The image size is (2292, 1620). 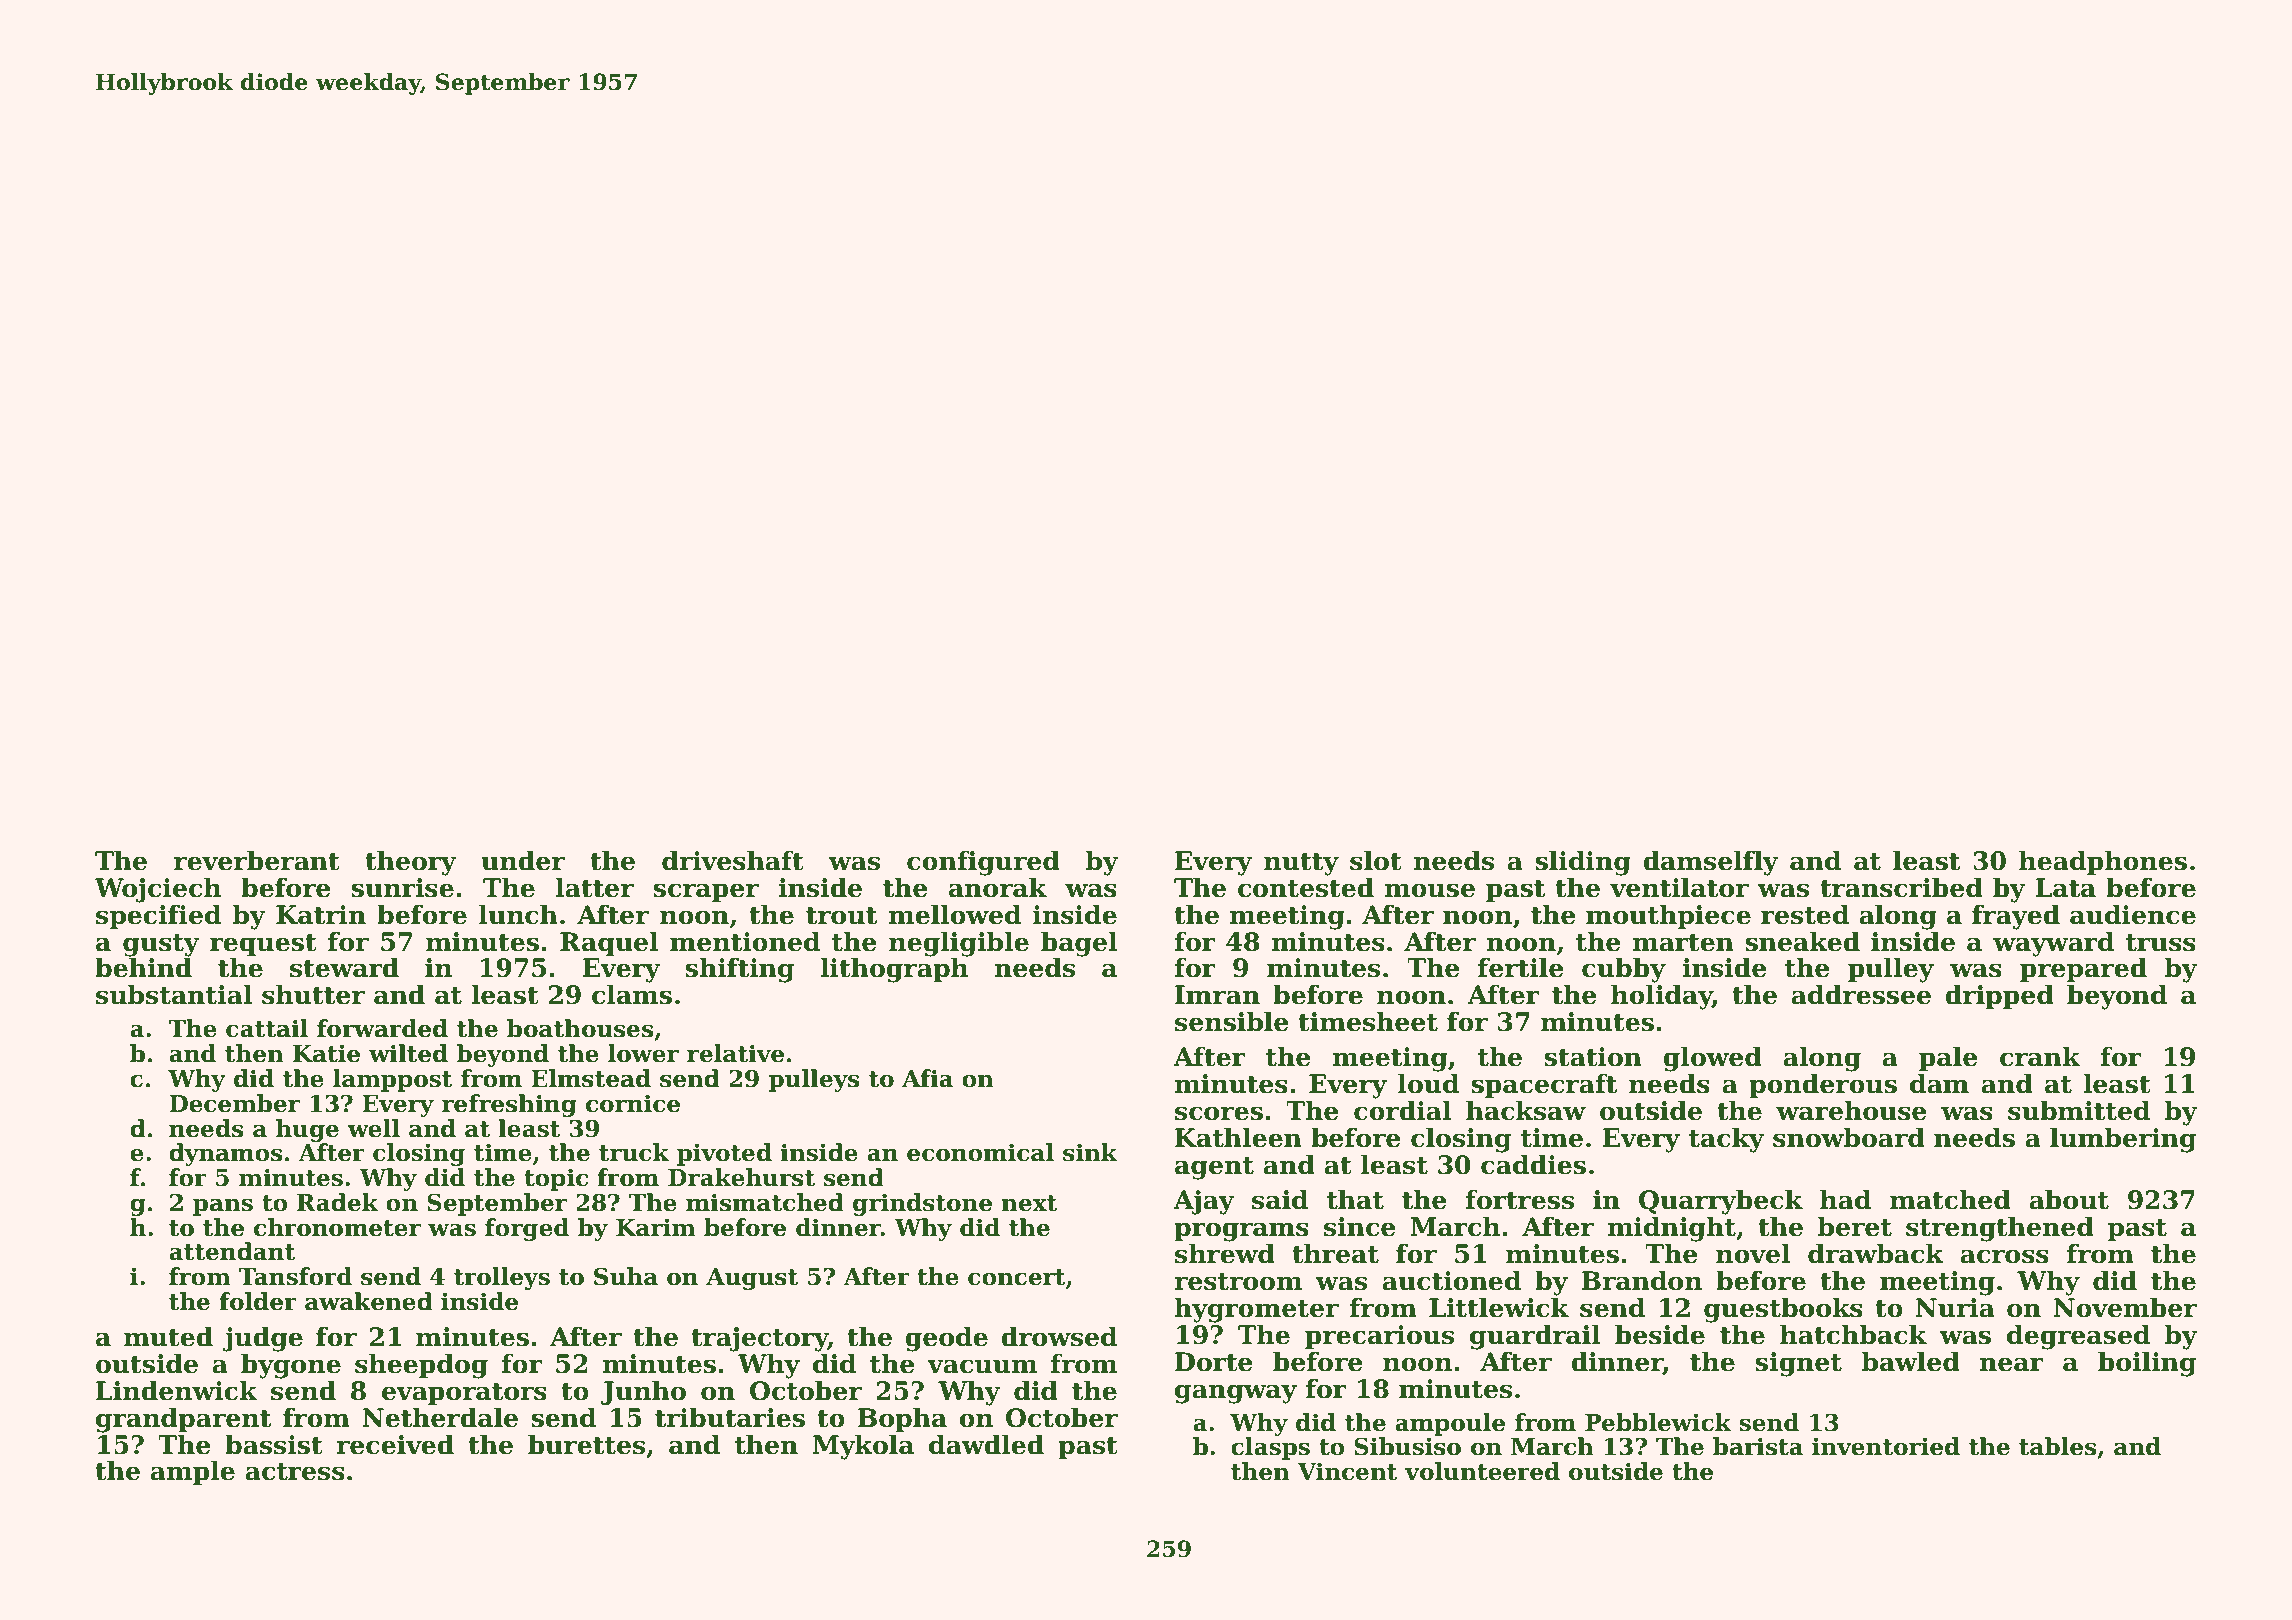 I want to click on ample, so click(x=192, y=1472).
